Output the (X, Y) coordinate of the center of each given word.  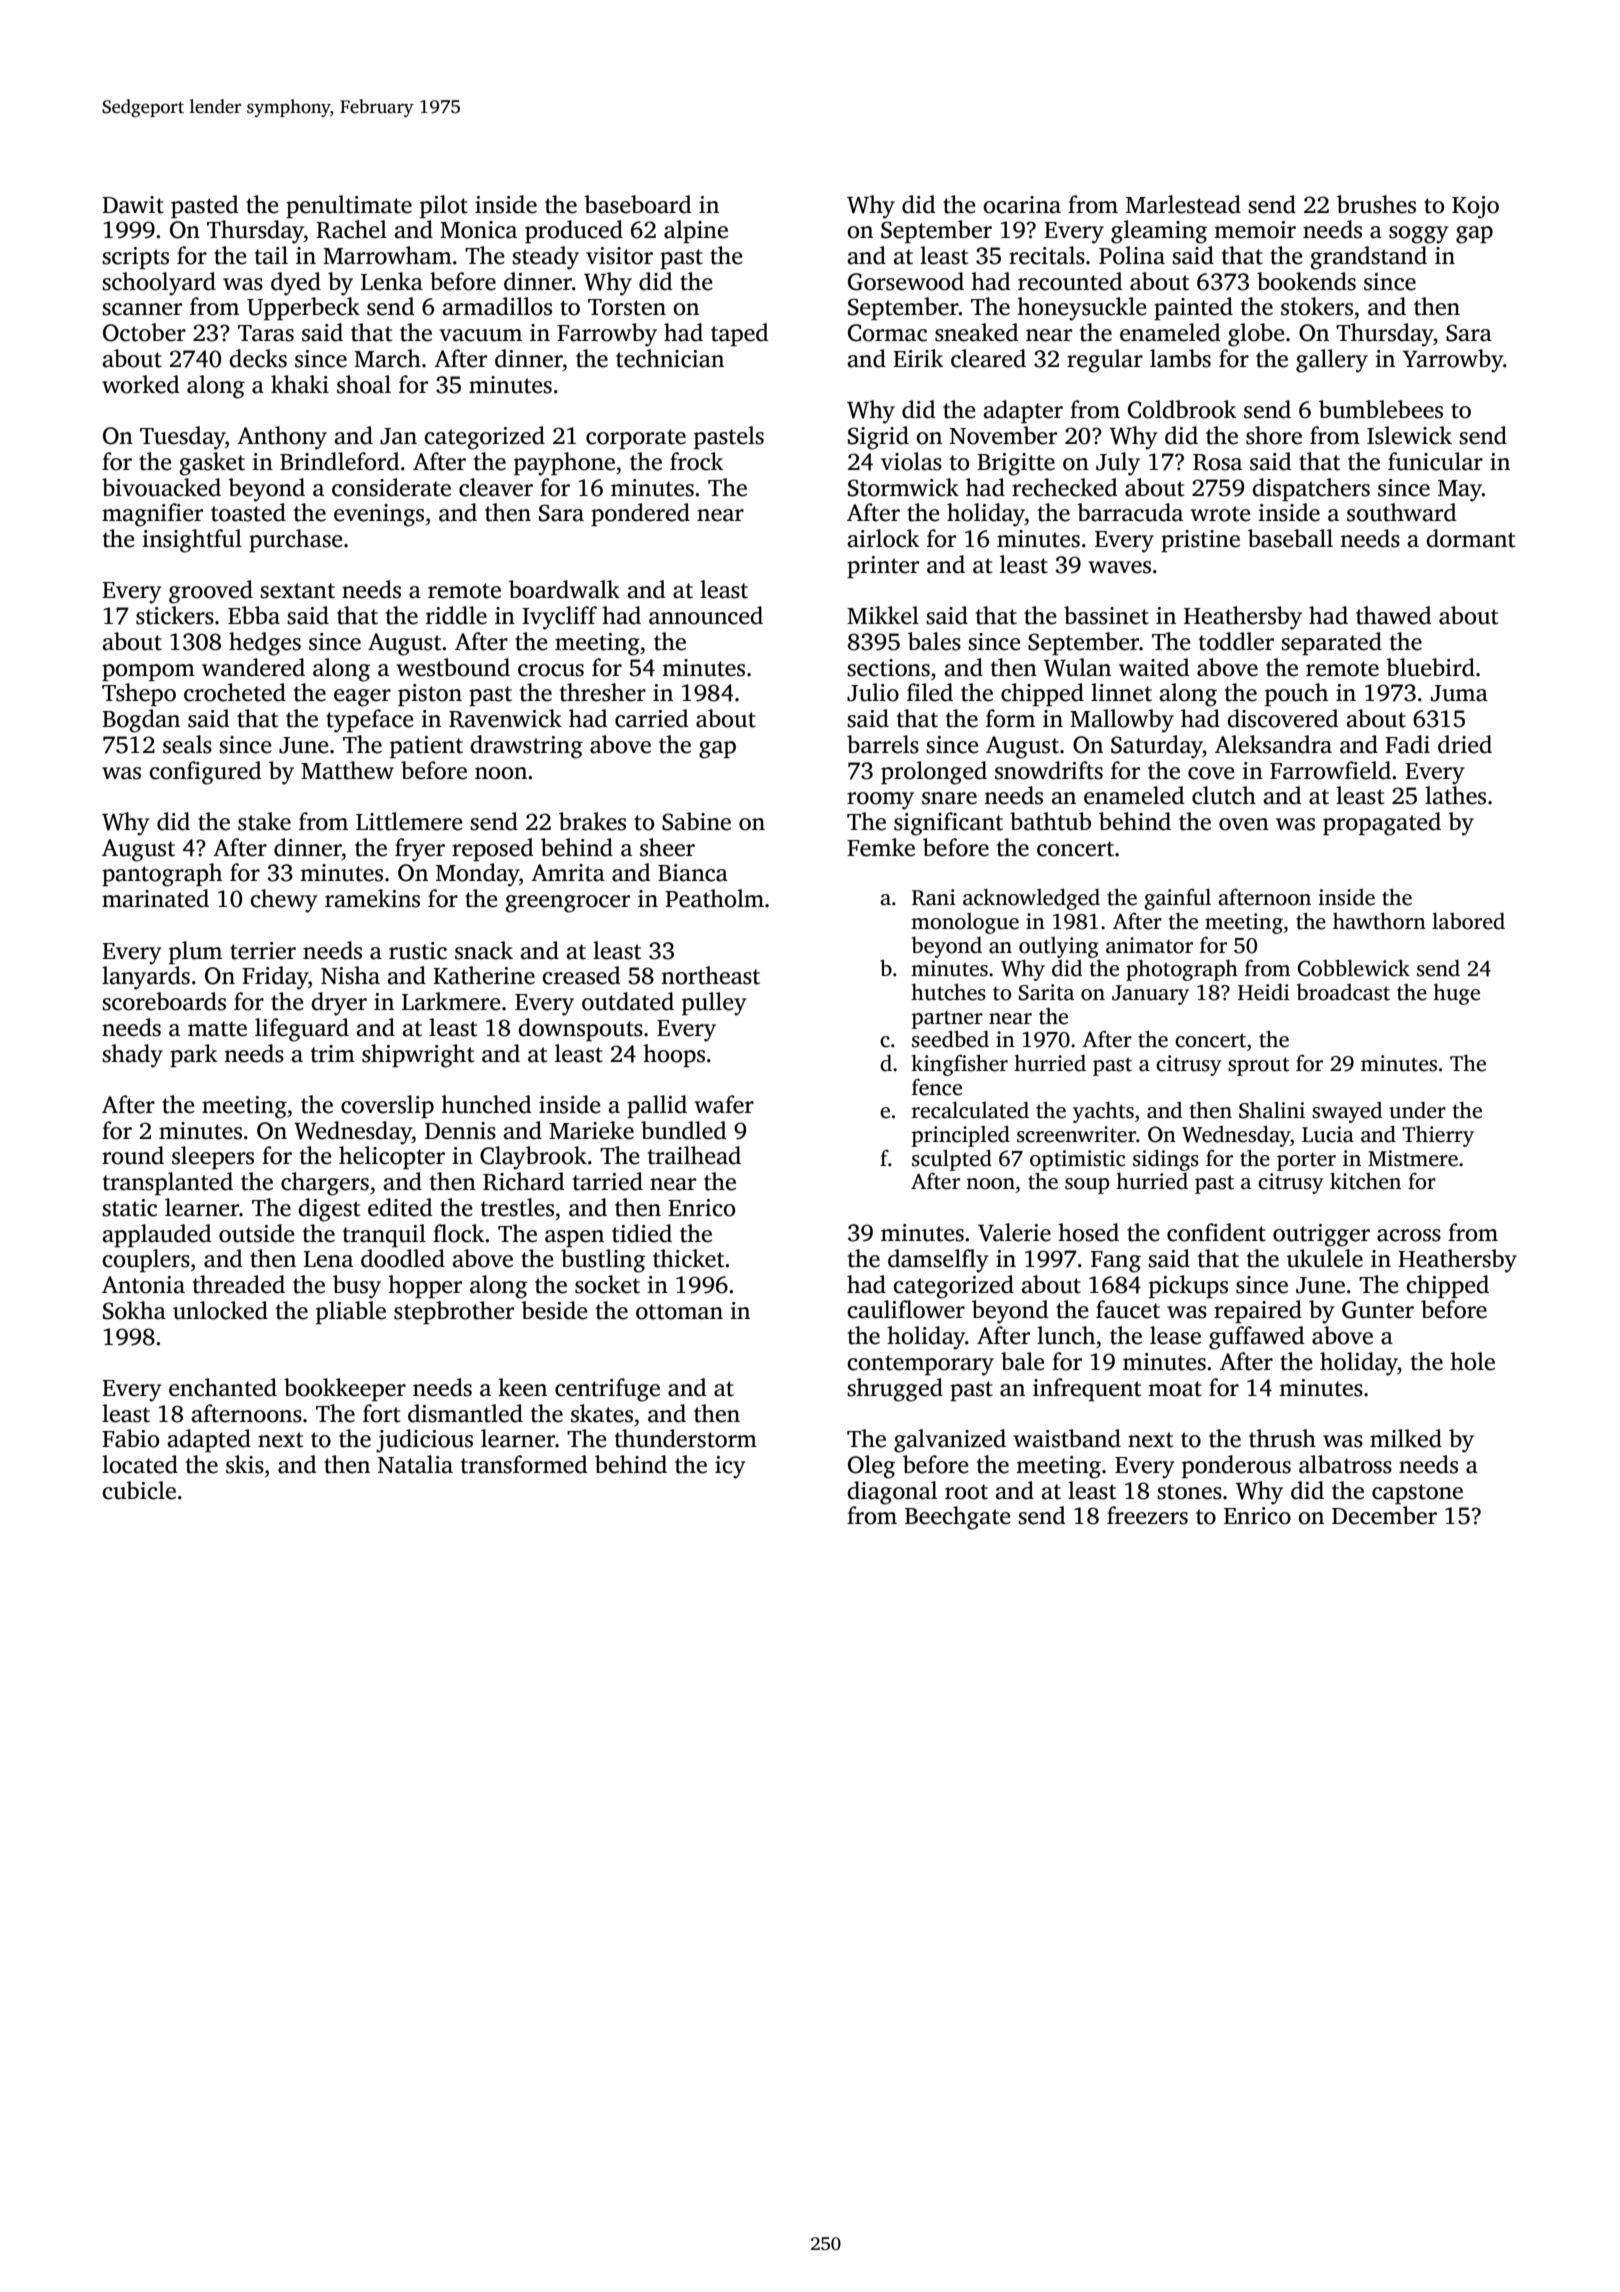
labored (1468, 921)
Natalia (415, 1464)
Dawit (133, 205)
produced (574, 231)
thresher (603, 692)
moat (1175, 1389)
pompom (148, 672)
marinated (155, 898)
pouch (1296, 694)
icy (730, 1467)
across (1409, 1235)
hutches (948, 992)
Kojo (1475, 207)
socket (607, 1284)
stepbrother (454, 1312)
